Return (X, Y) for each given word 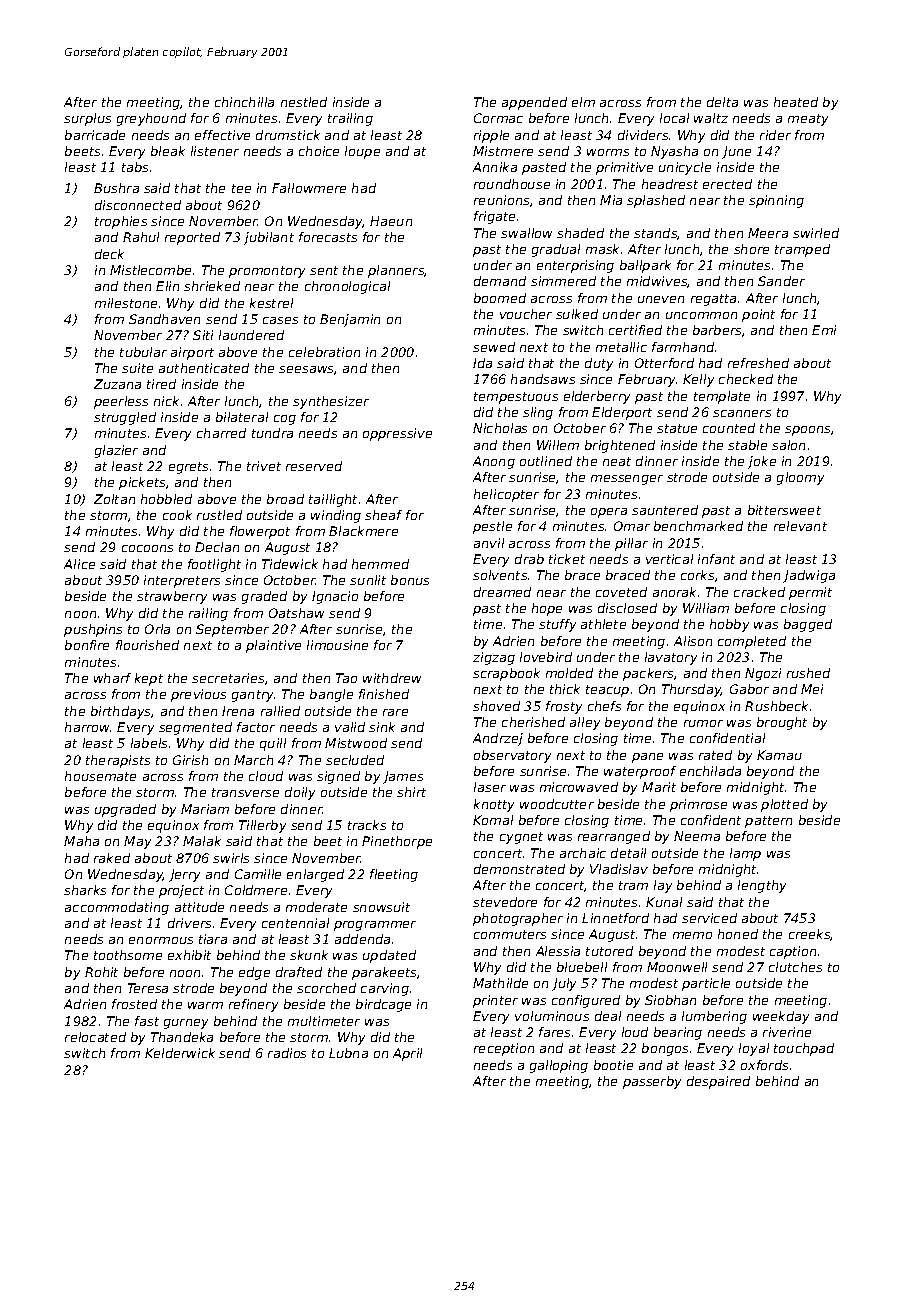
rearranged (614, 837)
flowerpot (260, 532)
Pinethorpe (397, 842)
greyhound (151, 119)
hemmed (380, 564)
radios (287, 1053)
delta (722, 102)
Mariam (205, 809)
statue (677, 428)
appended (534, 103)
